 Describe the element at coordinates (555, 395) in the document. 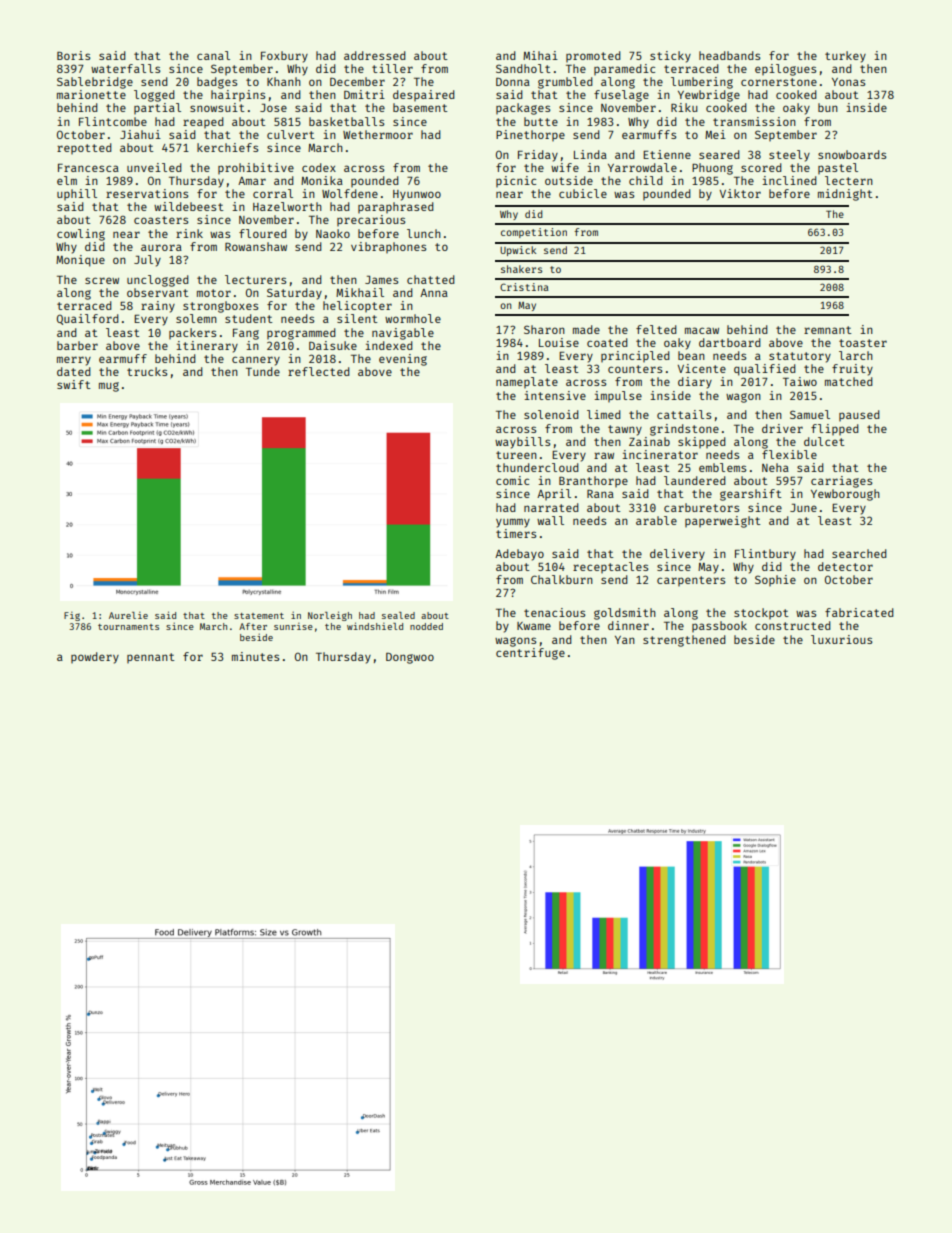

I see `intensive` at that location.
